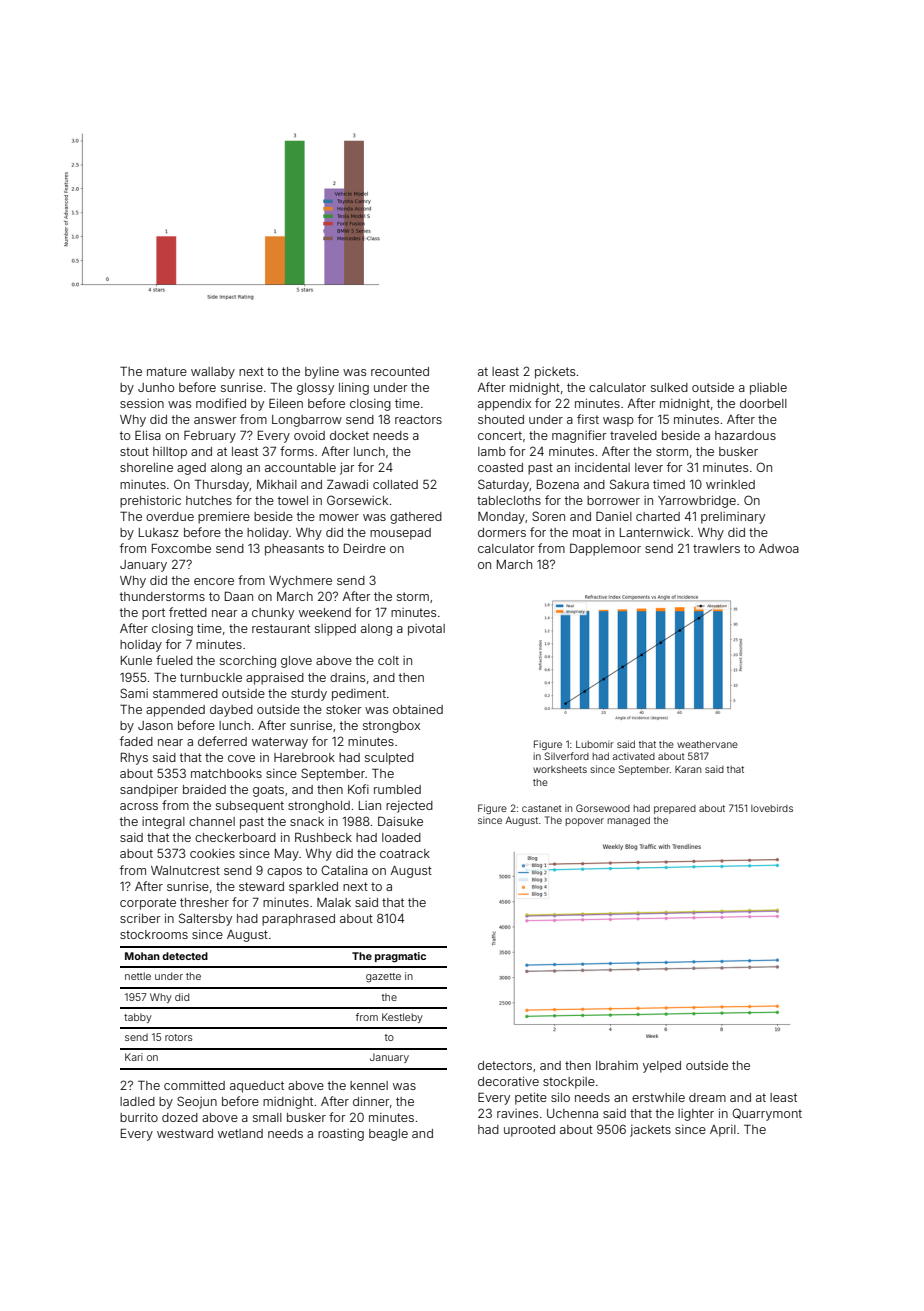 The height and width of the screenshot is (1311, 924). What do you see at coordinates (150, 502) in the screenshot?
I see `prehistoric` at bounding box center [150, 502].
